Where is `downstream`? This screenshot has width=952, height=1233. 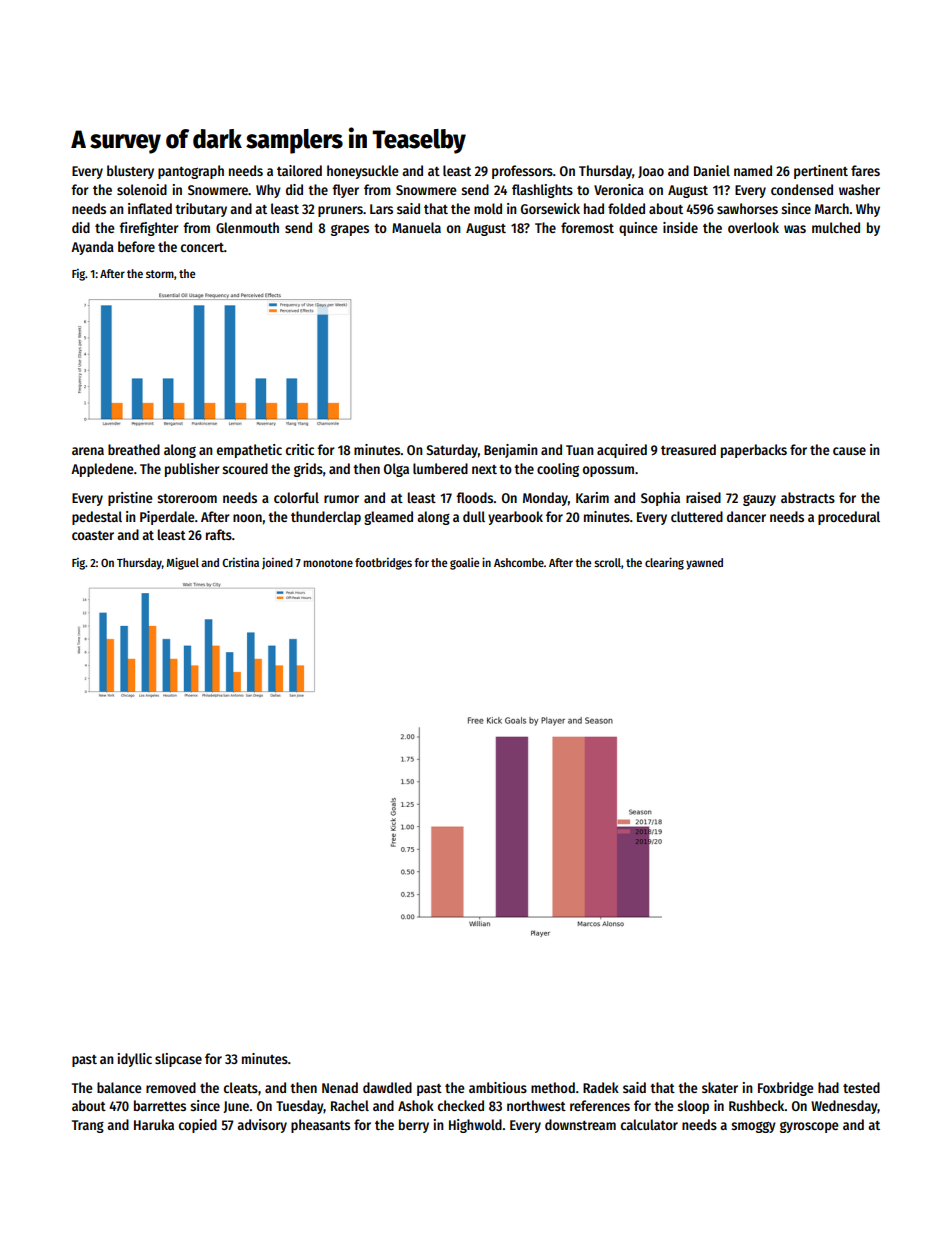
downstream is located at coordinates (580, 1124).
